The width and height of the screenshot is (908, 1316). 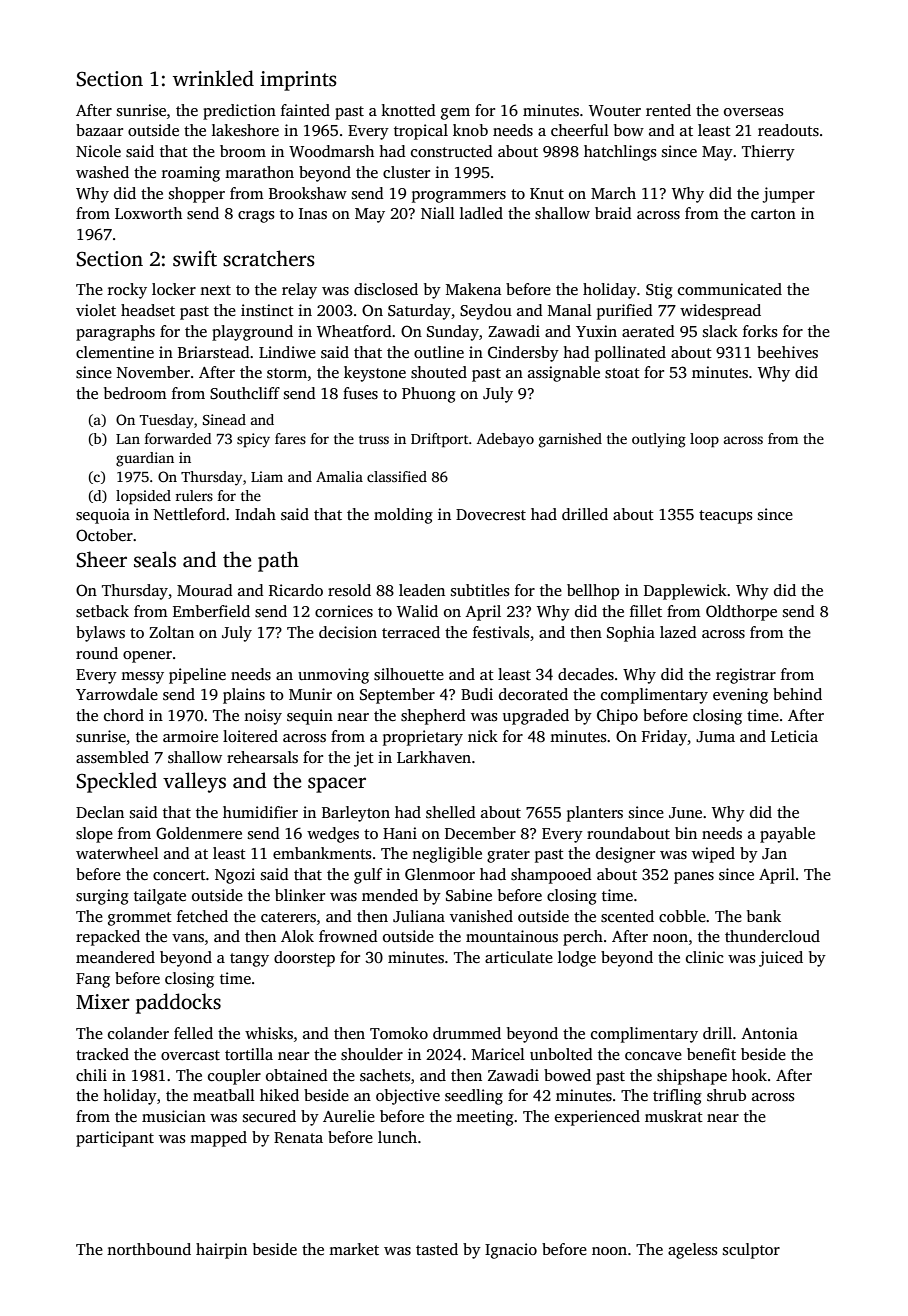 I want to click on Ignacio, so click(x=511, y=1251).
